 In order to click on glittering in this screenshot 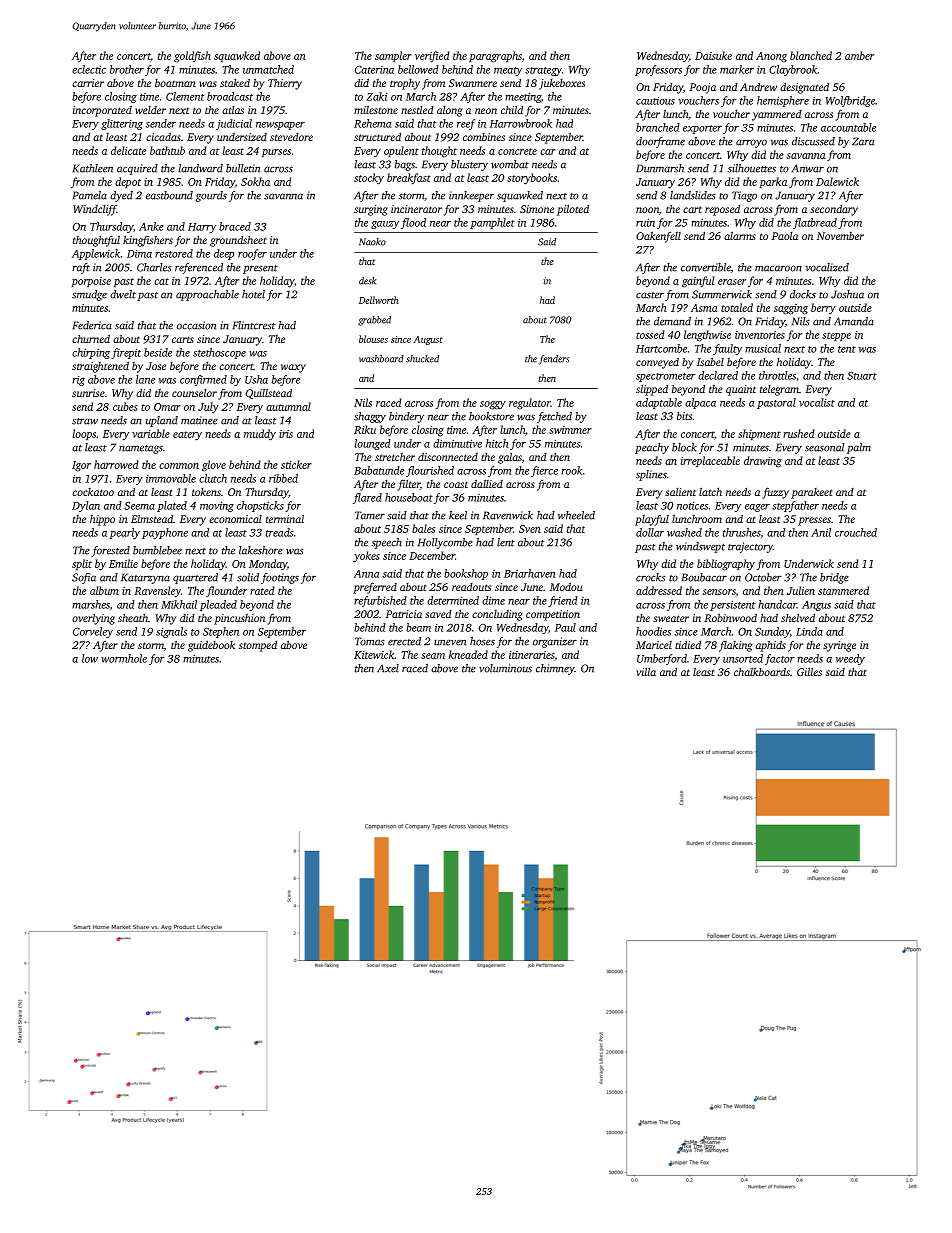, I will do `click(122, 124)`.
